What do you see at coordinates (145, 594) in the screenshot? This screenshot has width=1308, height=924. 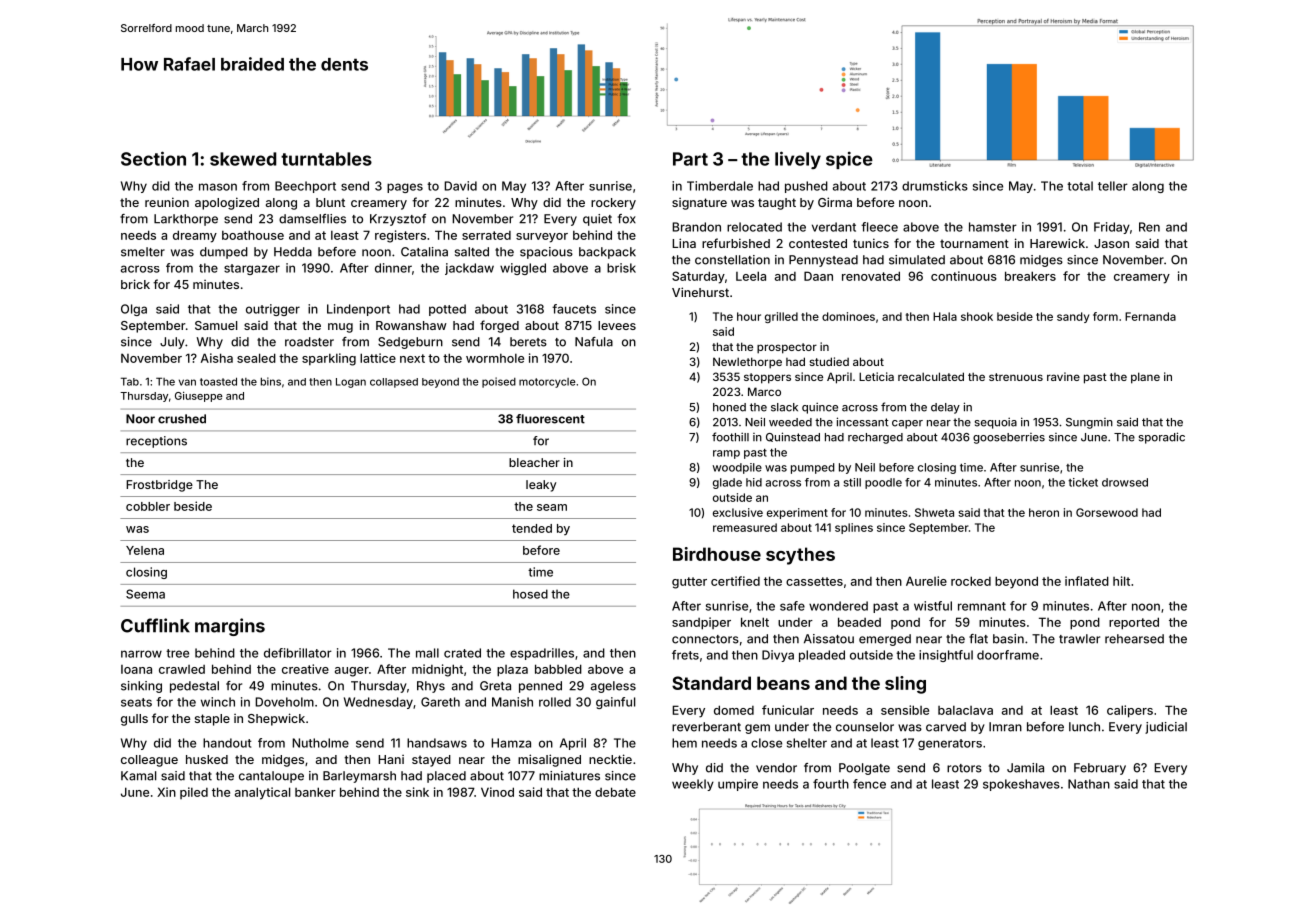 I see `Seema` at bounding box center [145, 594].
